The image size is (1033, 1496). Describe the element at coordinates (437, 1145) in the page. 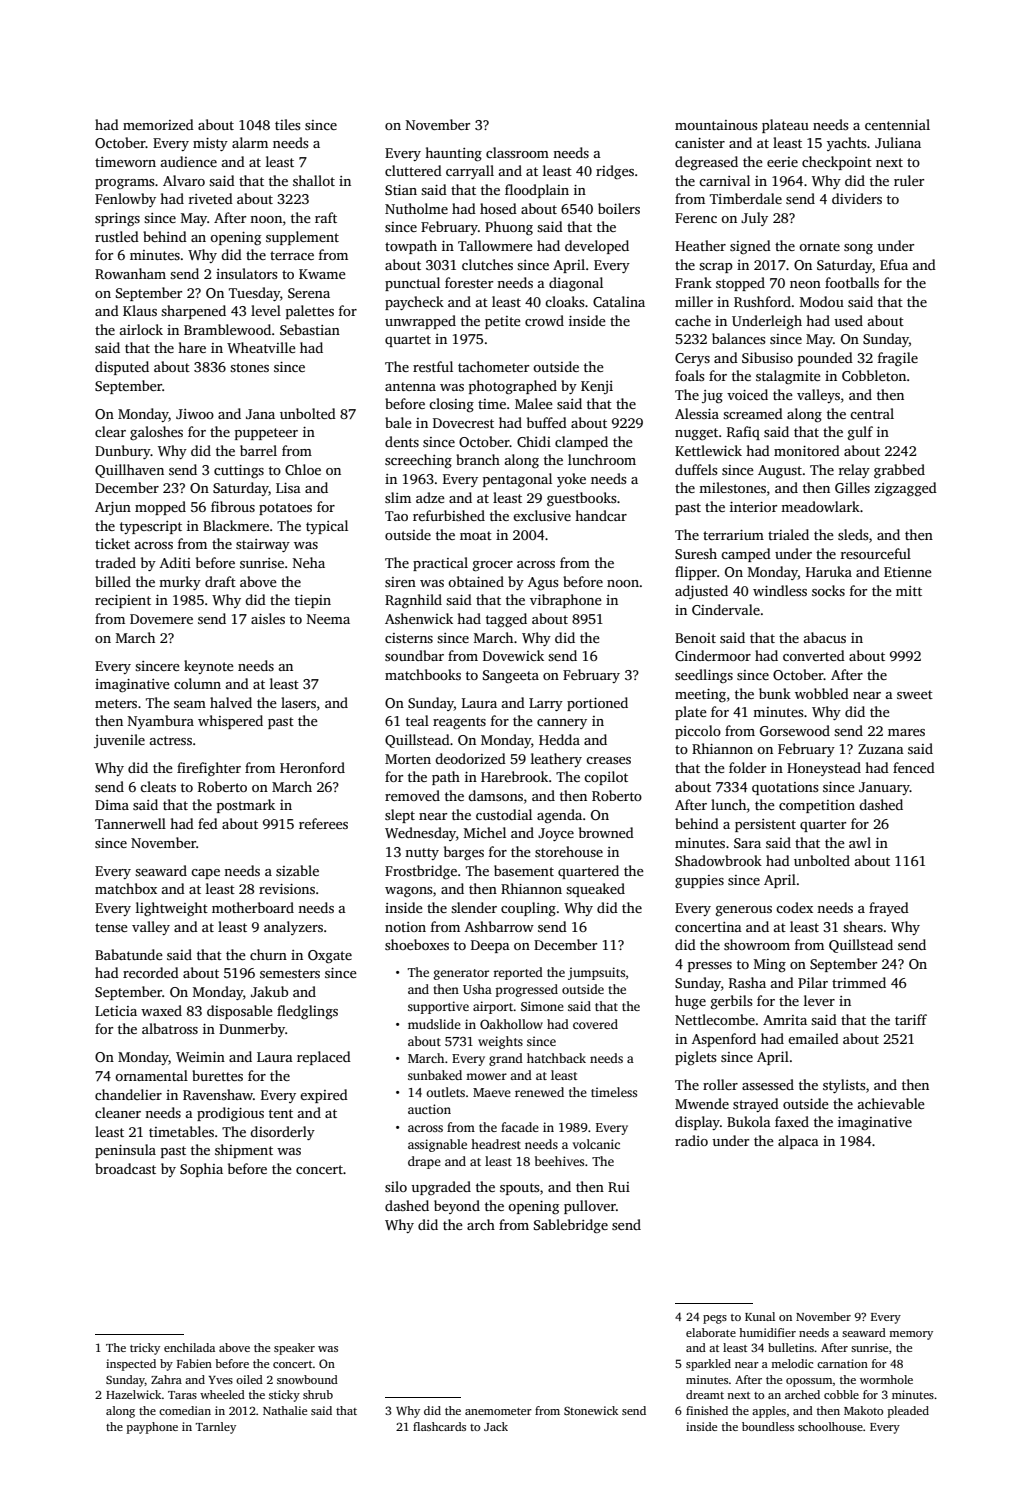

I see `assignable` at that location.
